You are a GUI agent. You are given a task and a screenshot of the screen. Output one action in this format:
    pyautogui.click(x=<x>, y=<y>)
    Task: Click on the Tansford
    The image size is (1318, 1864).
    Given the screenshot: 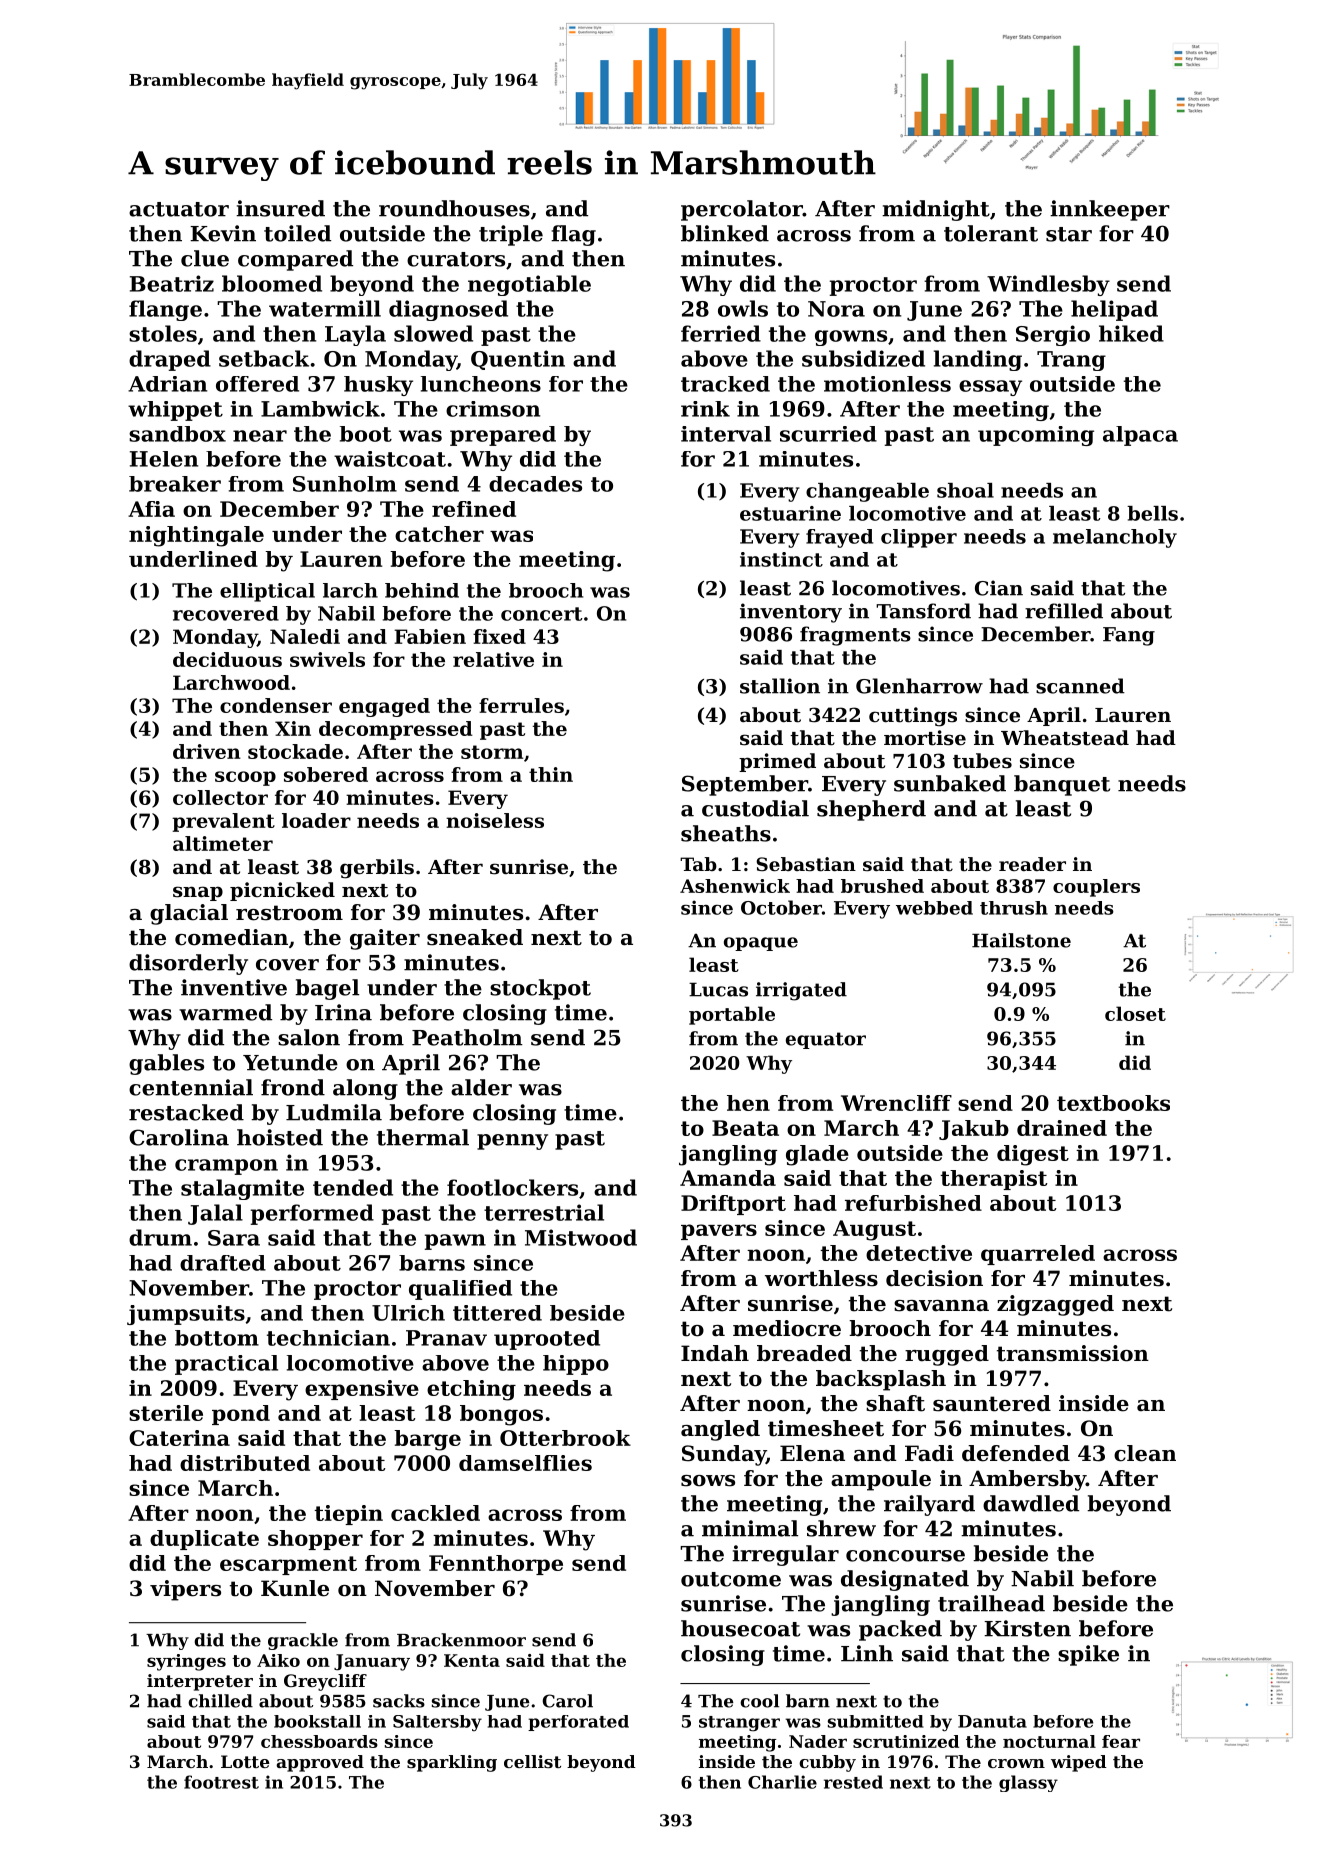 What is the action you would take?
    pyautogui.click(x=923, y=611)
